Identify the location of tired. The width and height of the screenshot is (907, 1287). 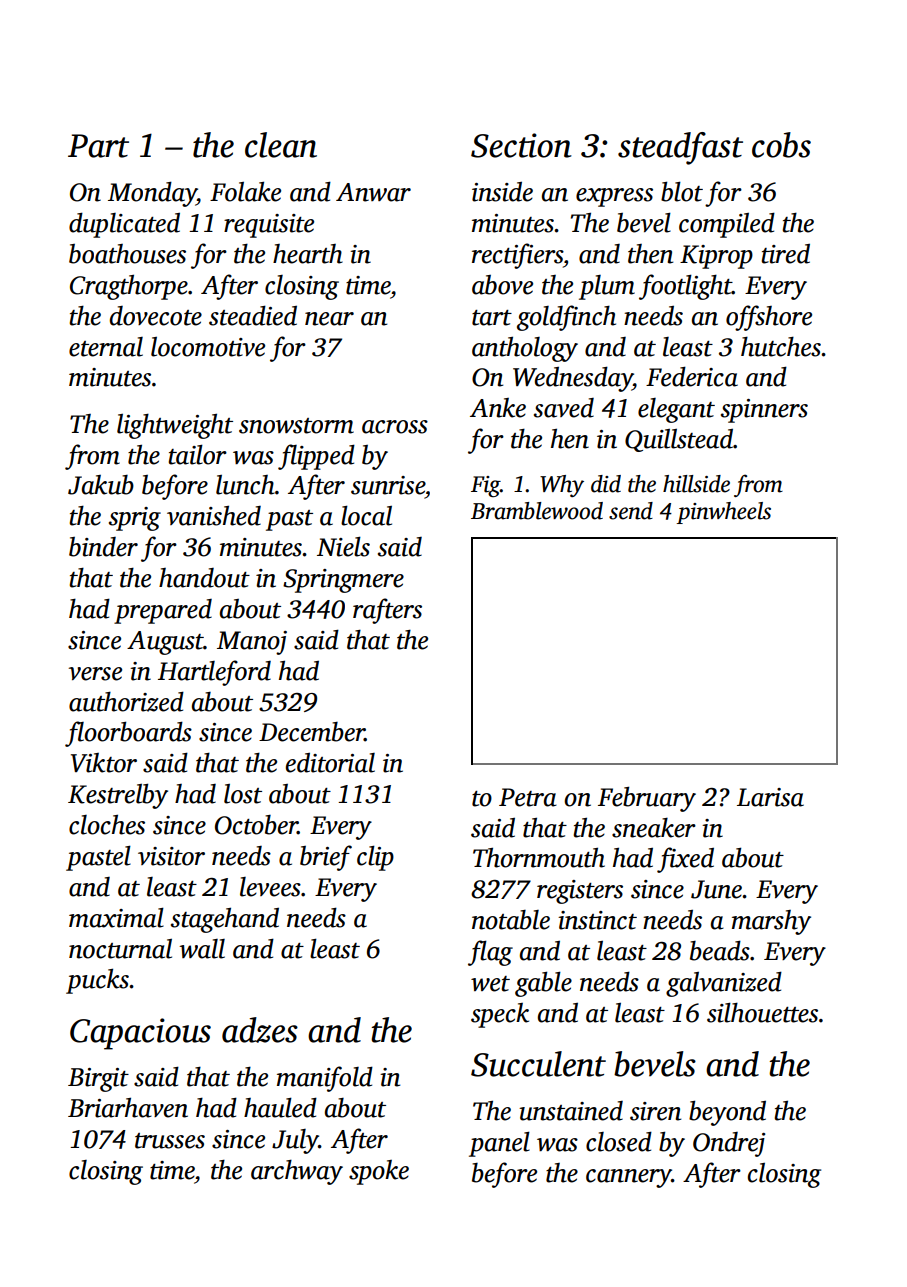
(786, 254).
